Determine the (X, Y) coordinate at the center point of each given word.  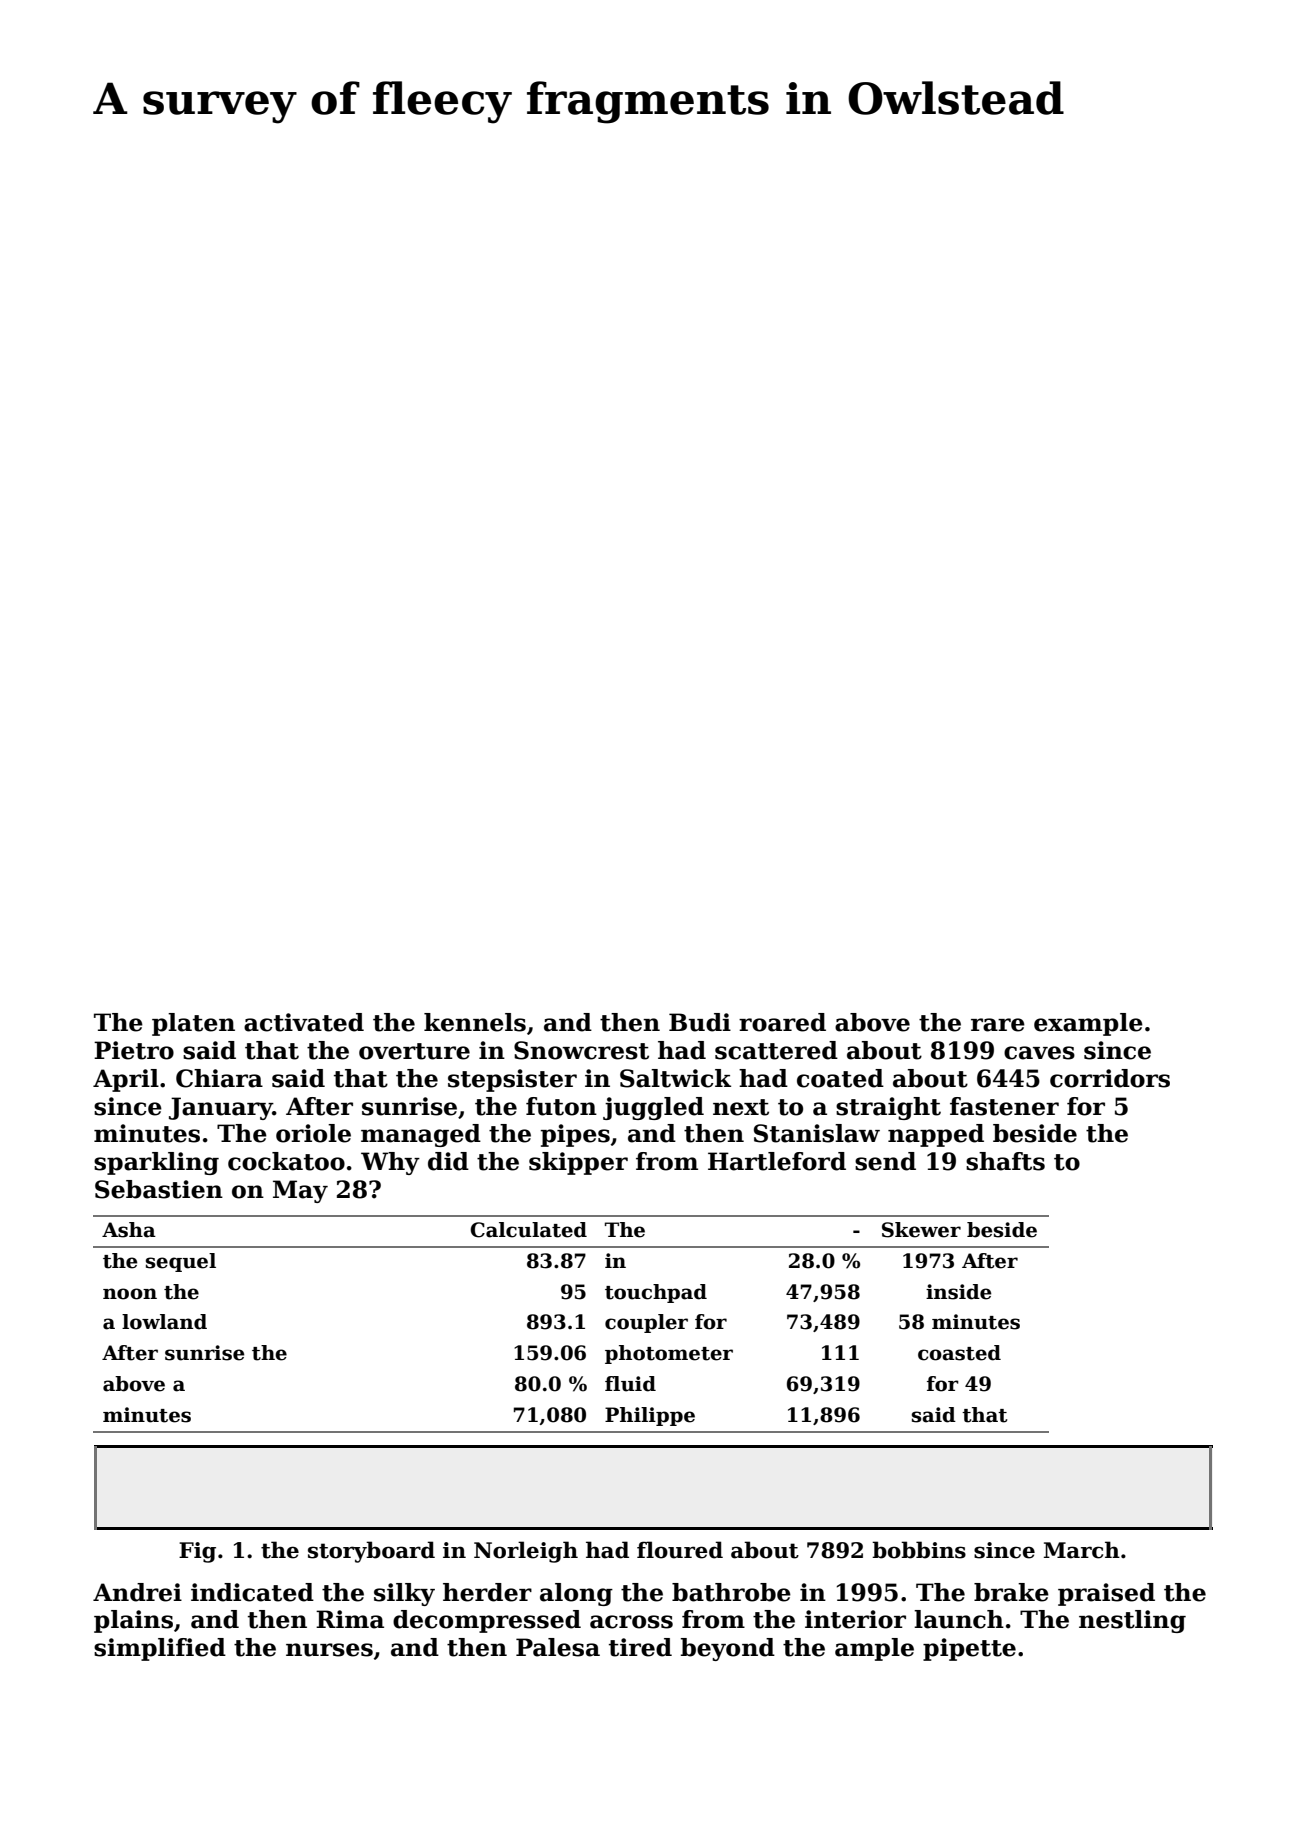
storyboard (371, 1552)
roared (782, 1022)
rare (998, 1025)
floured (680, 1550)
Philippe (650, 1416)
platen (193, 1024)
